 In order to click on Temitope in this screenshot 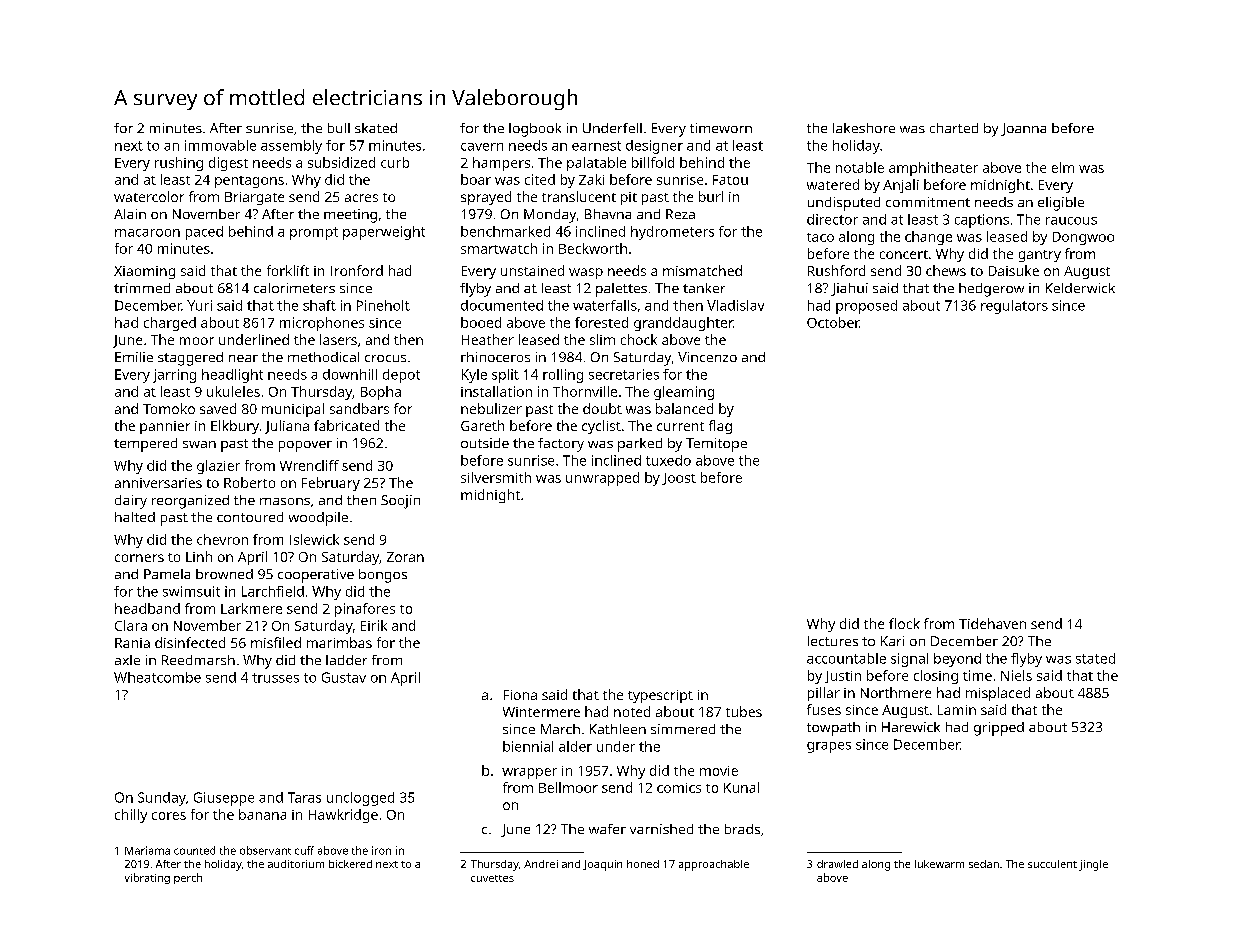, I will do `click(716, 445)`.
